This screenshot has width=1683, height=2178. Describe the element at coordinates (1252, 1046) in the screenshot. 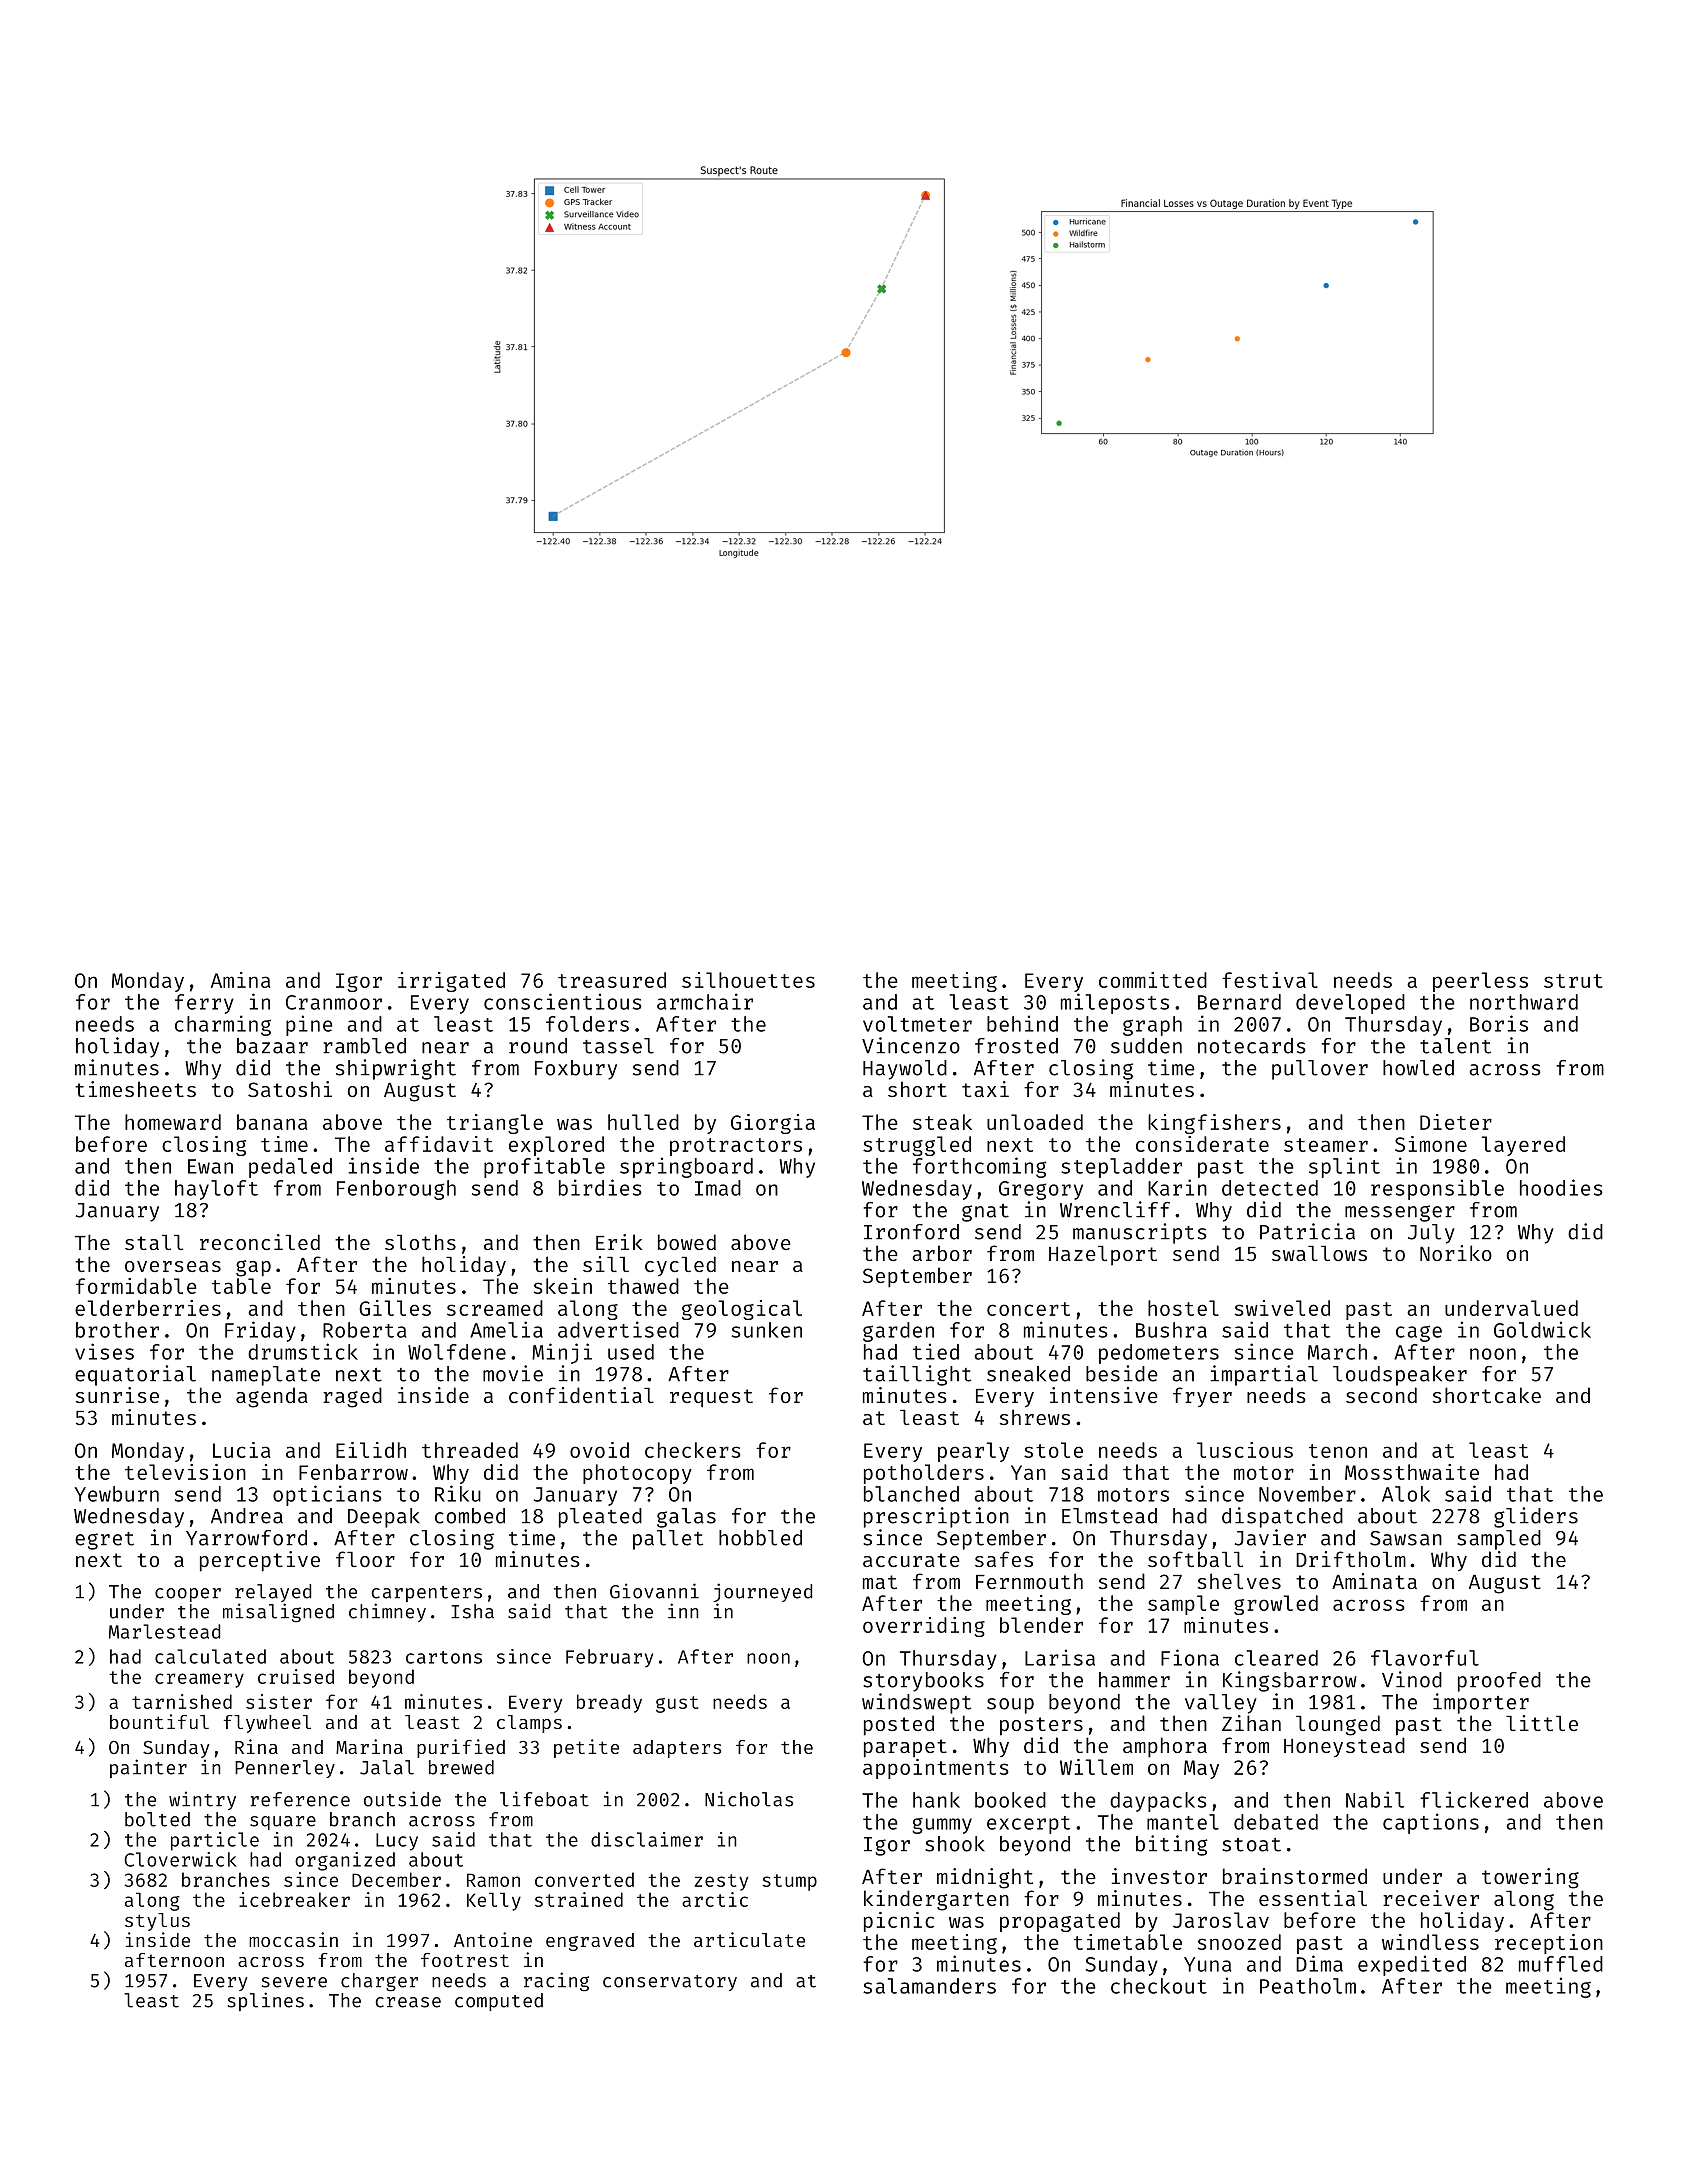

I see `notecards` at that location.
